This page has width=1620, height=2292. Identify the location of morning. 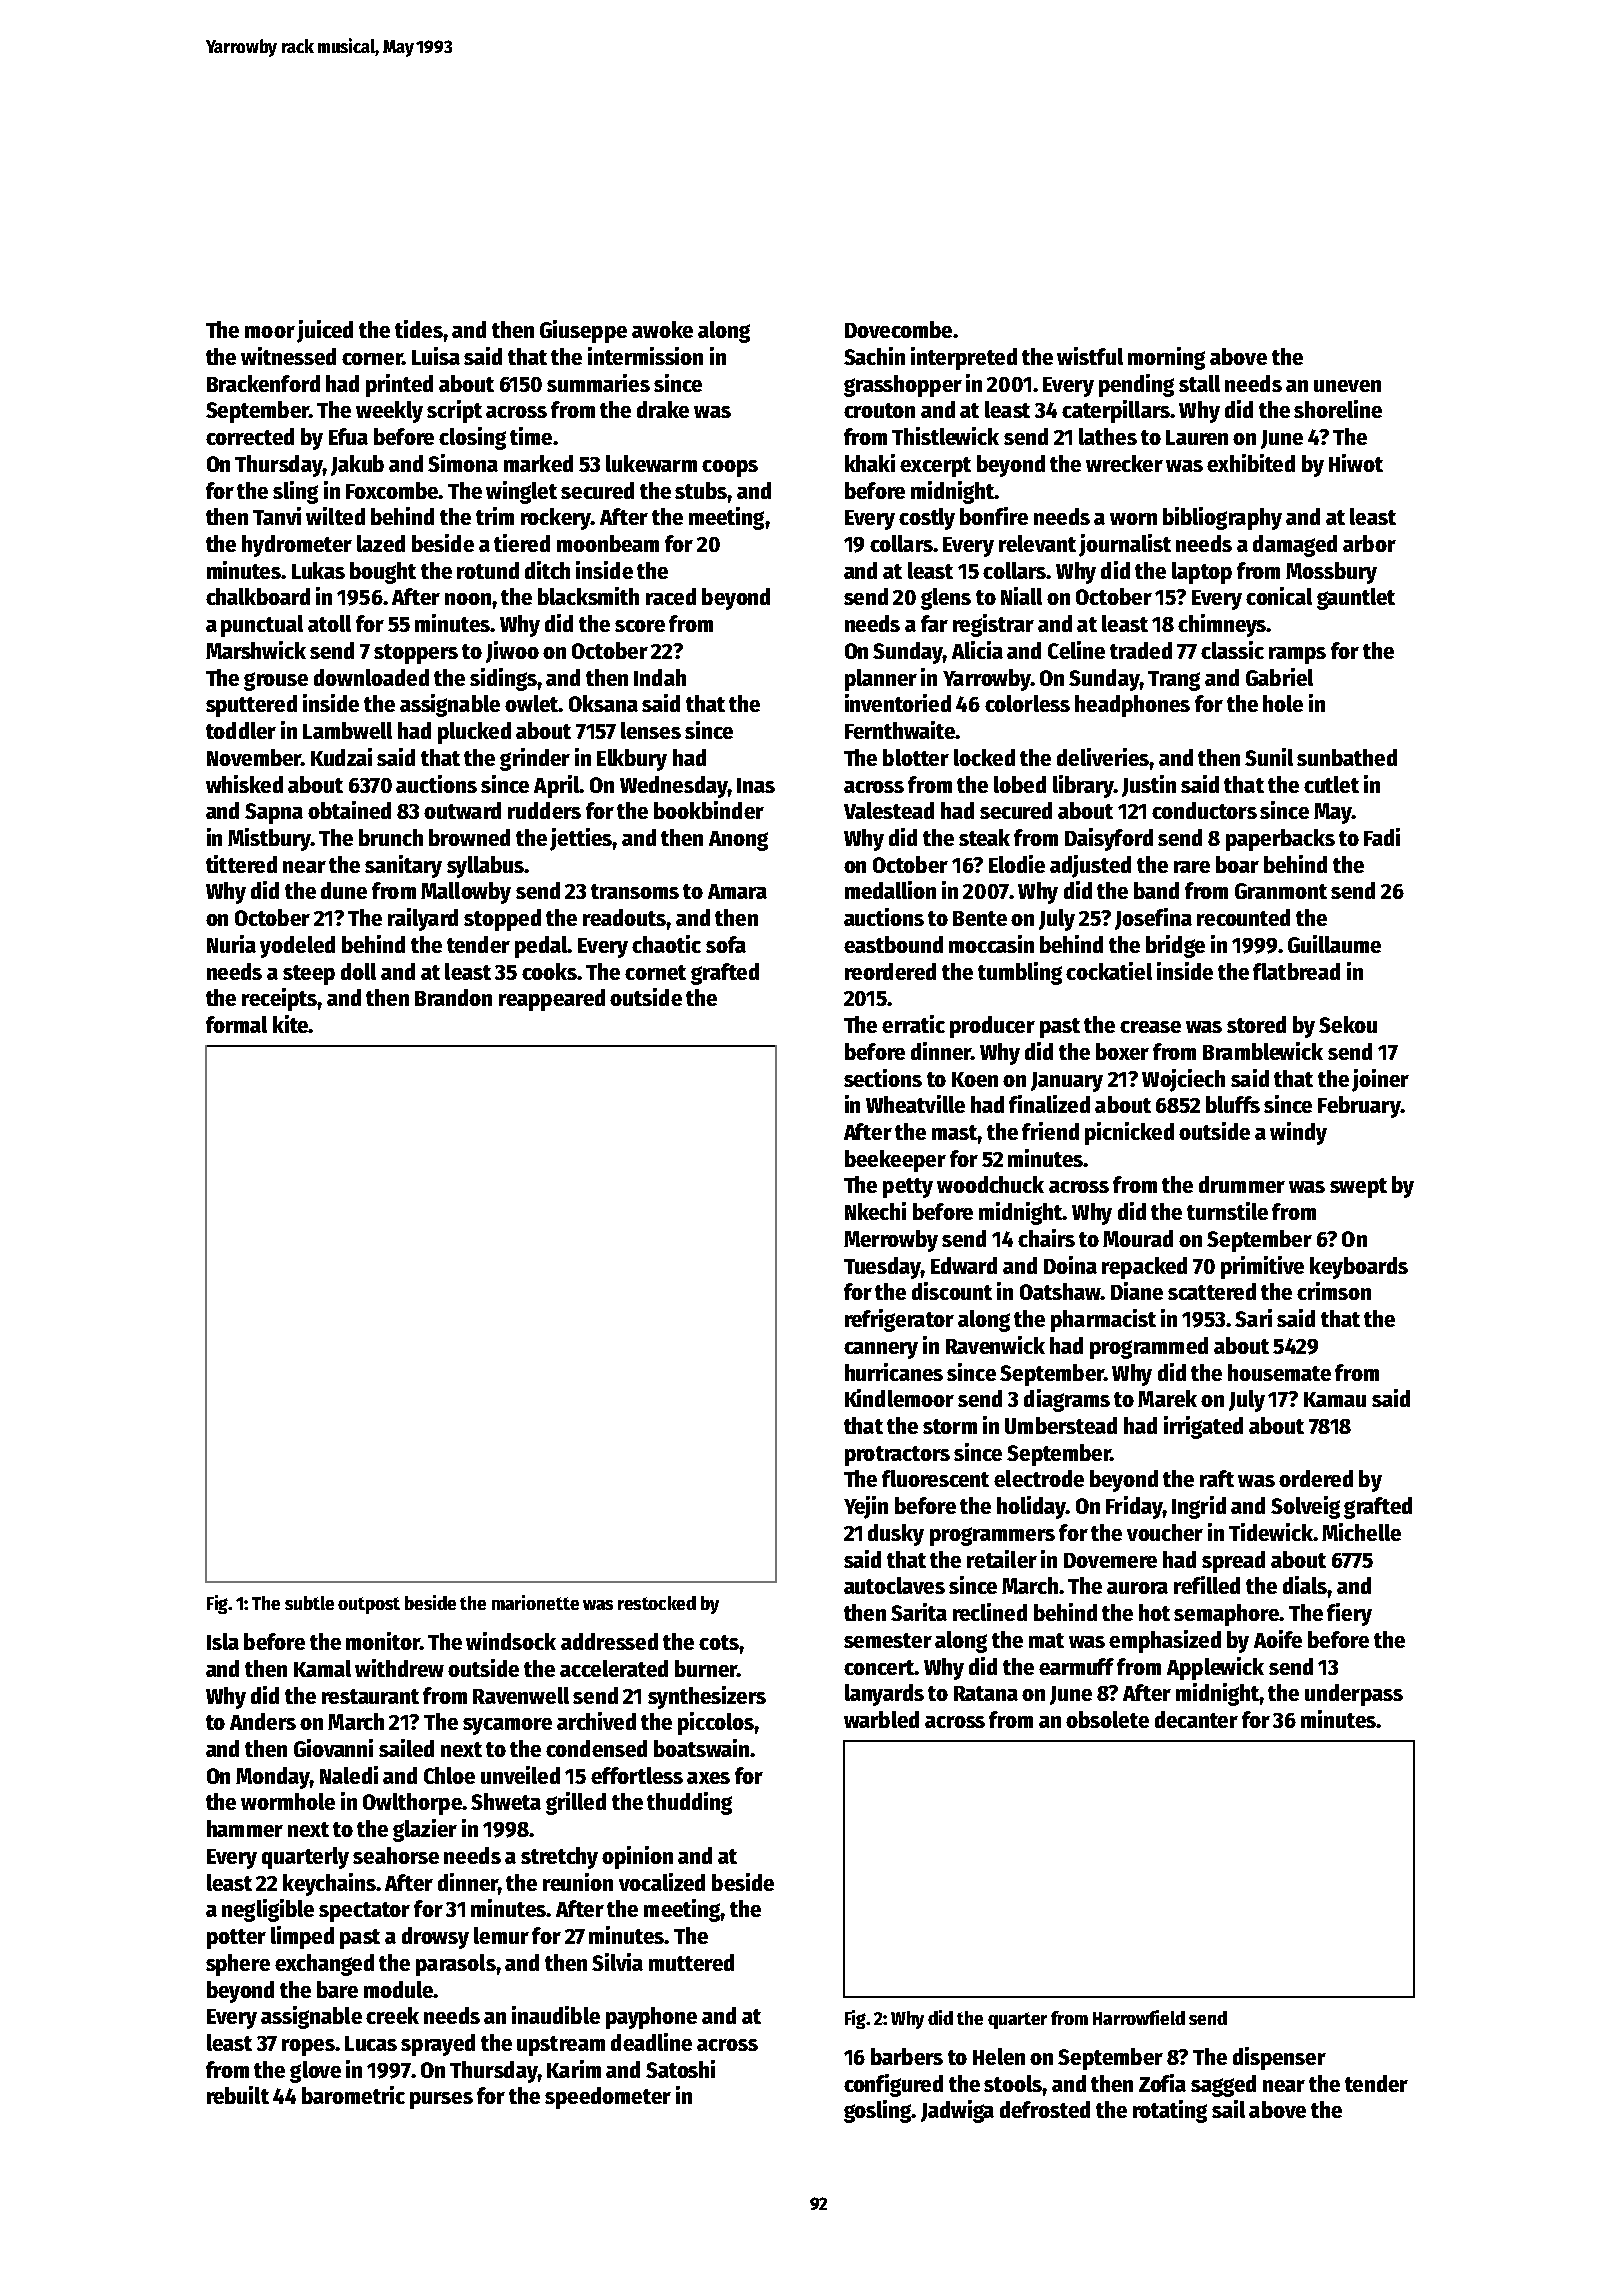
(1166, 358).
